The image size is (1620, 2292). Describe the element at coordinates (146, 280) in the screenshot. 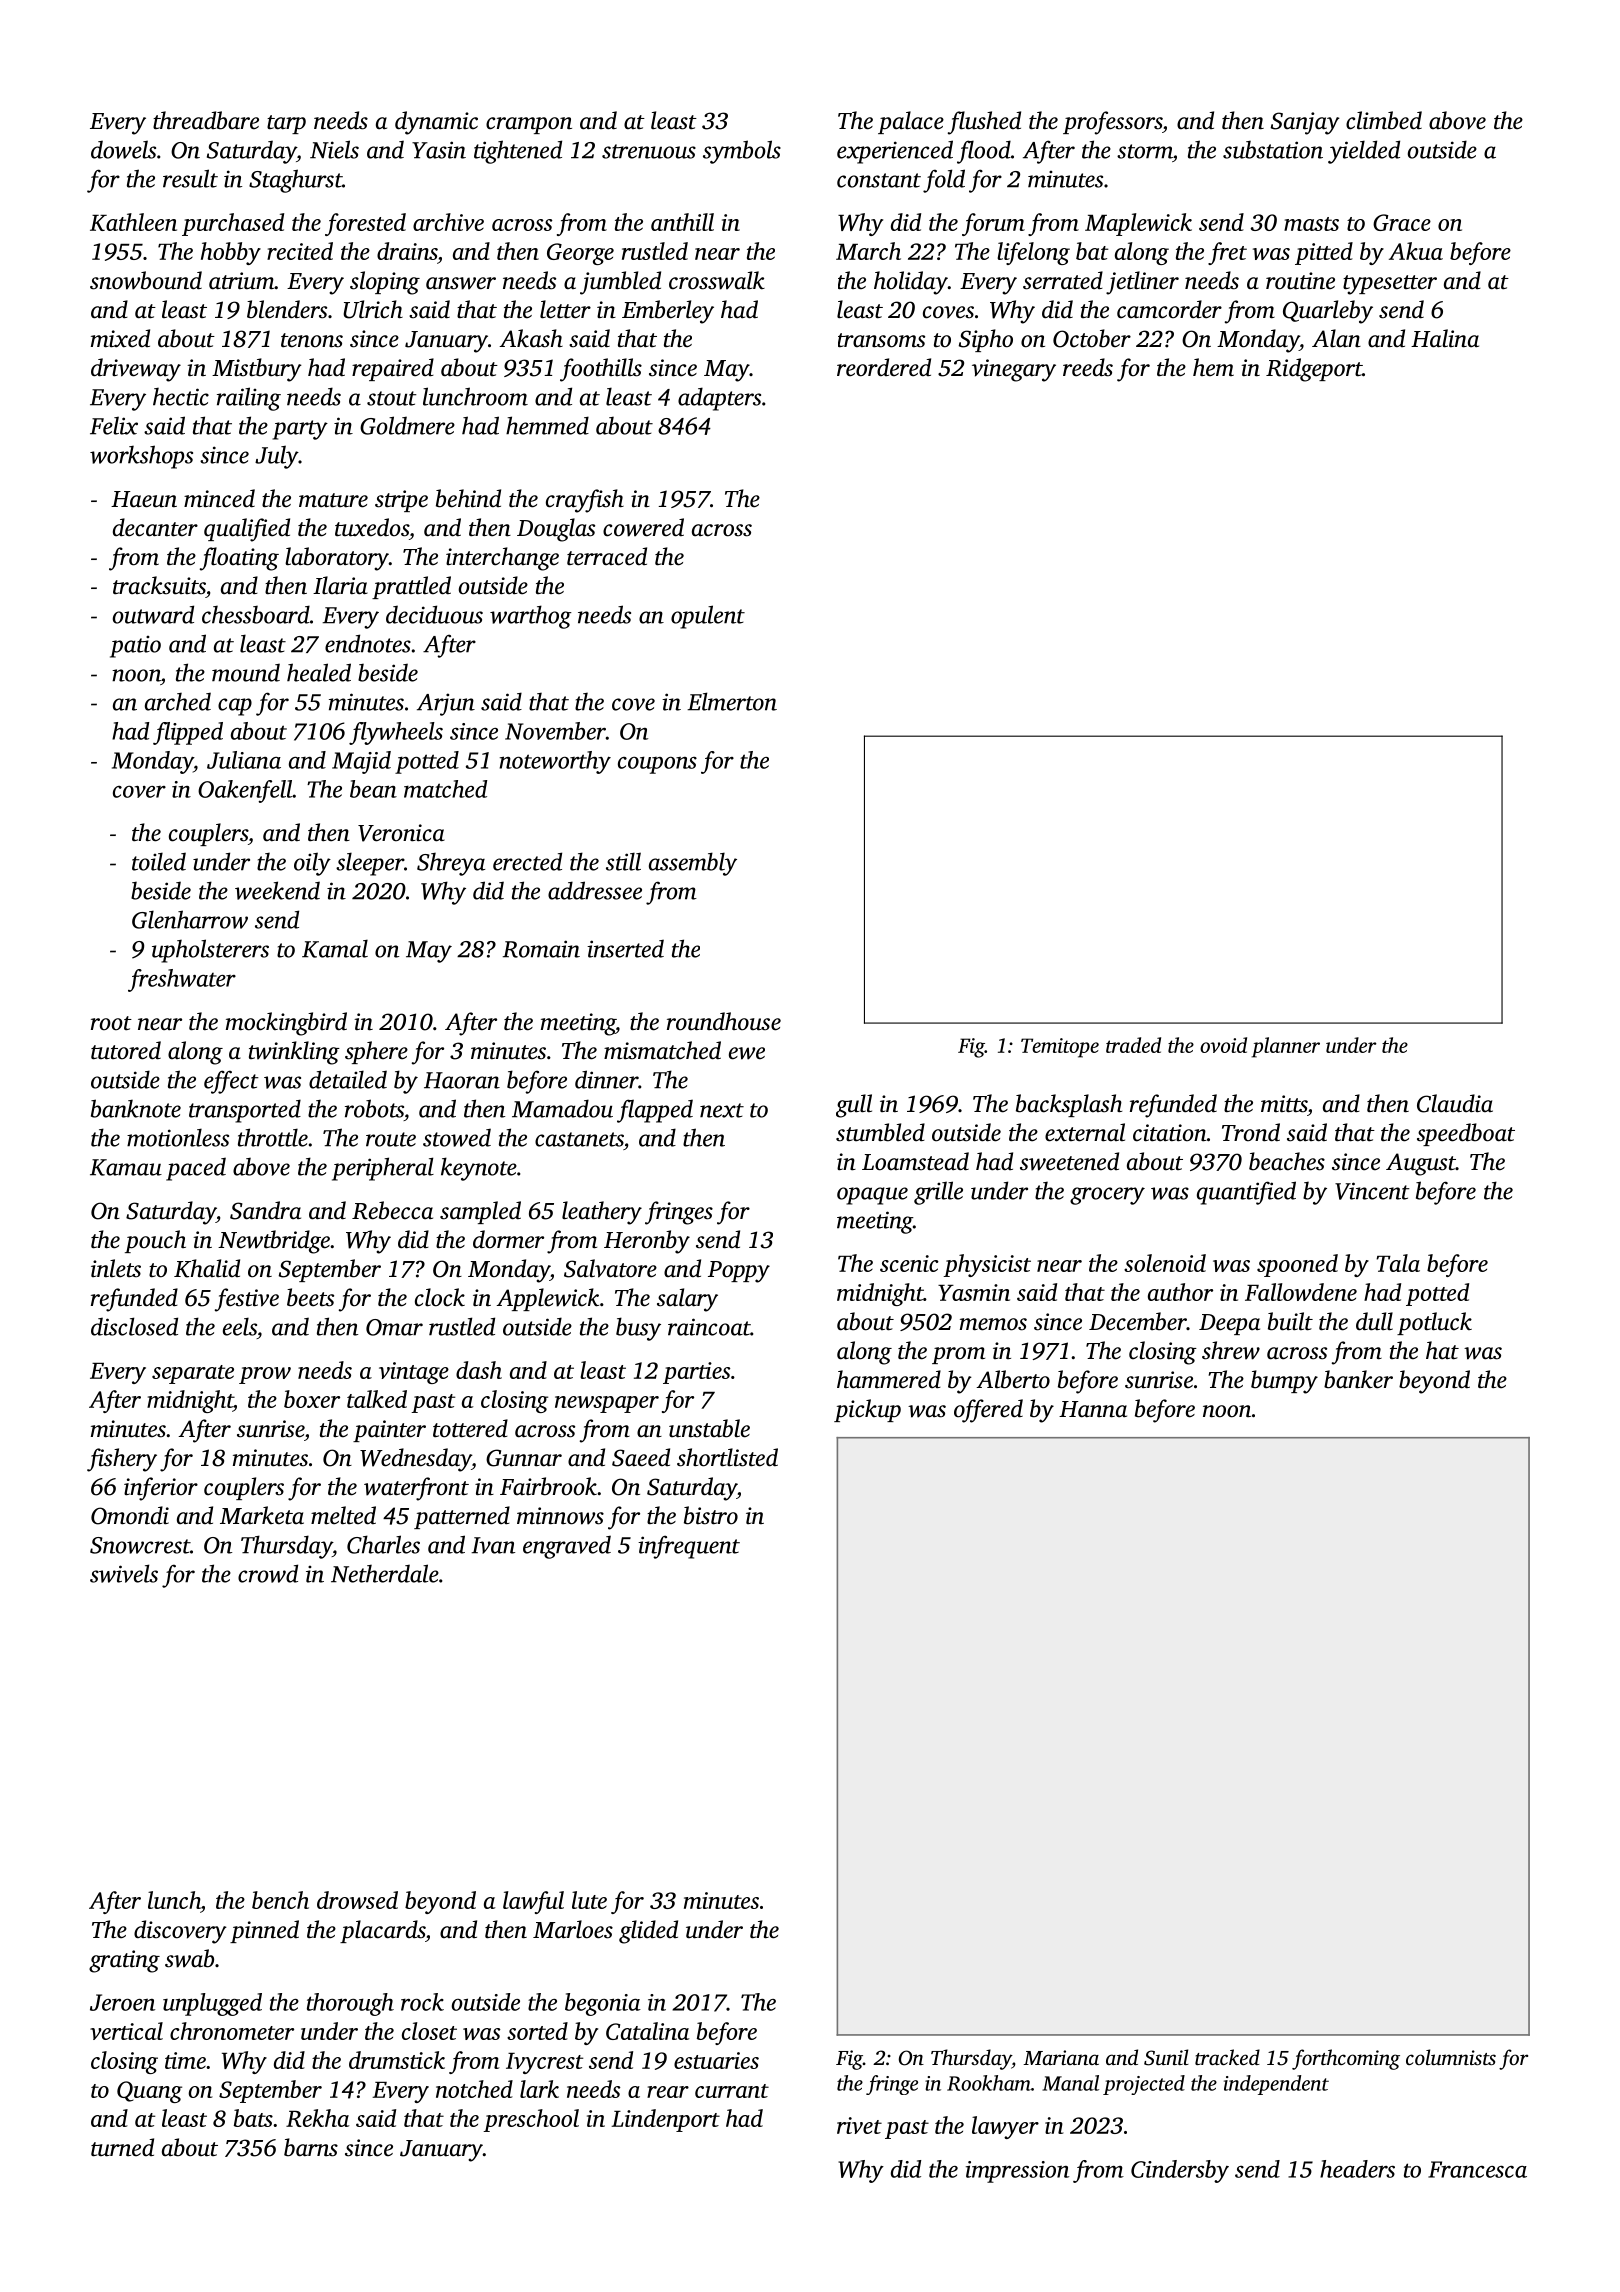

I see `snowbound` at that location.
